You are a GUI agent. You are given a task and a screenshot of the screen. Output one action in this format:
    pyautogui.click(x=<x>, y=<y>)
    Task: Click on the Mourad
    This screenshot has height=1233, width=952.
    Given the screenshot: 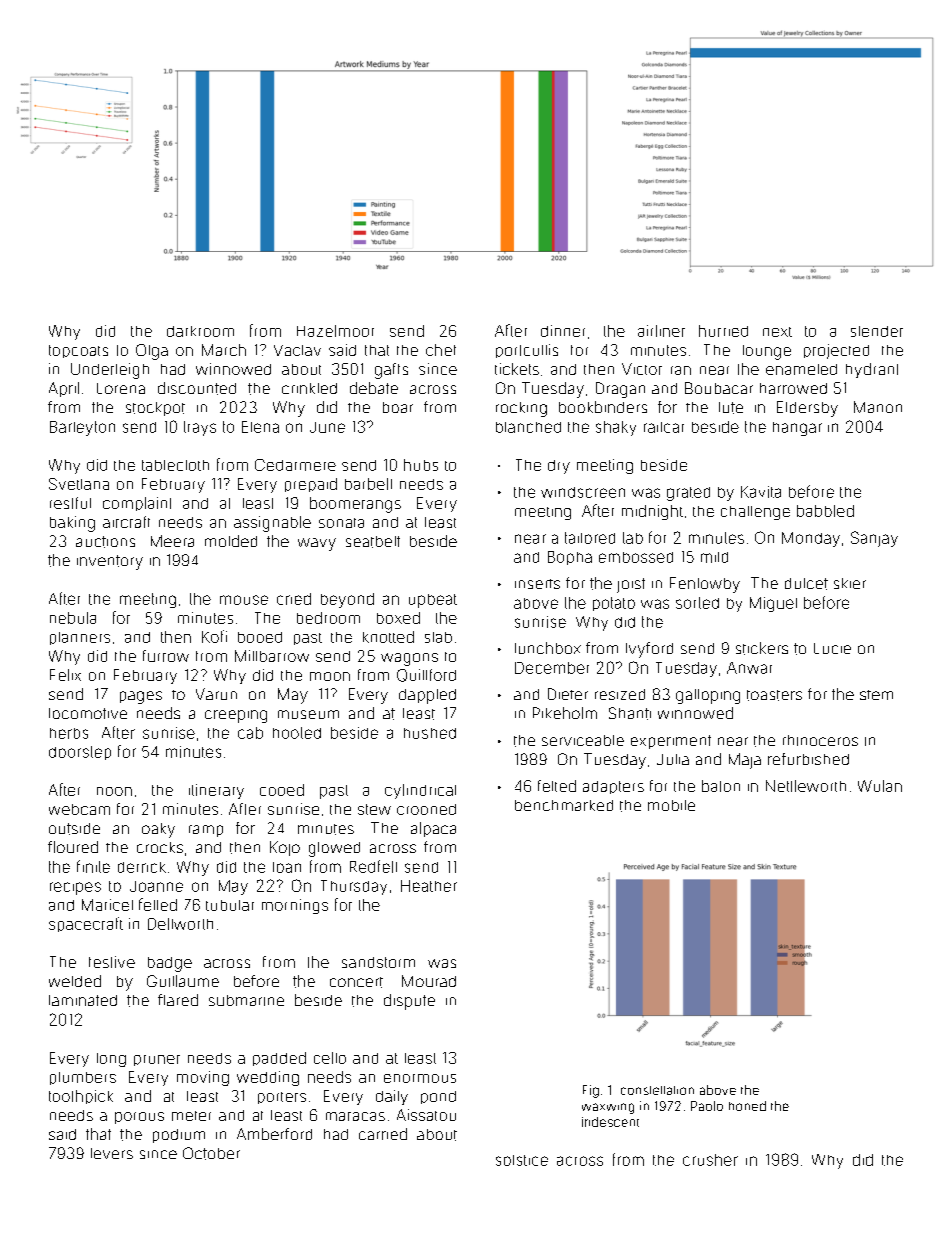 What is the action you would take?
    pyautogui.click(x=429, y=981)
